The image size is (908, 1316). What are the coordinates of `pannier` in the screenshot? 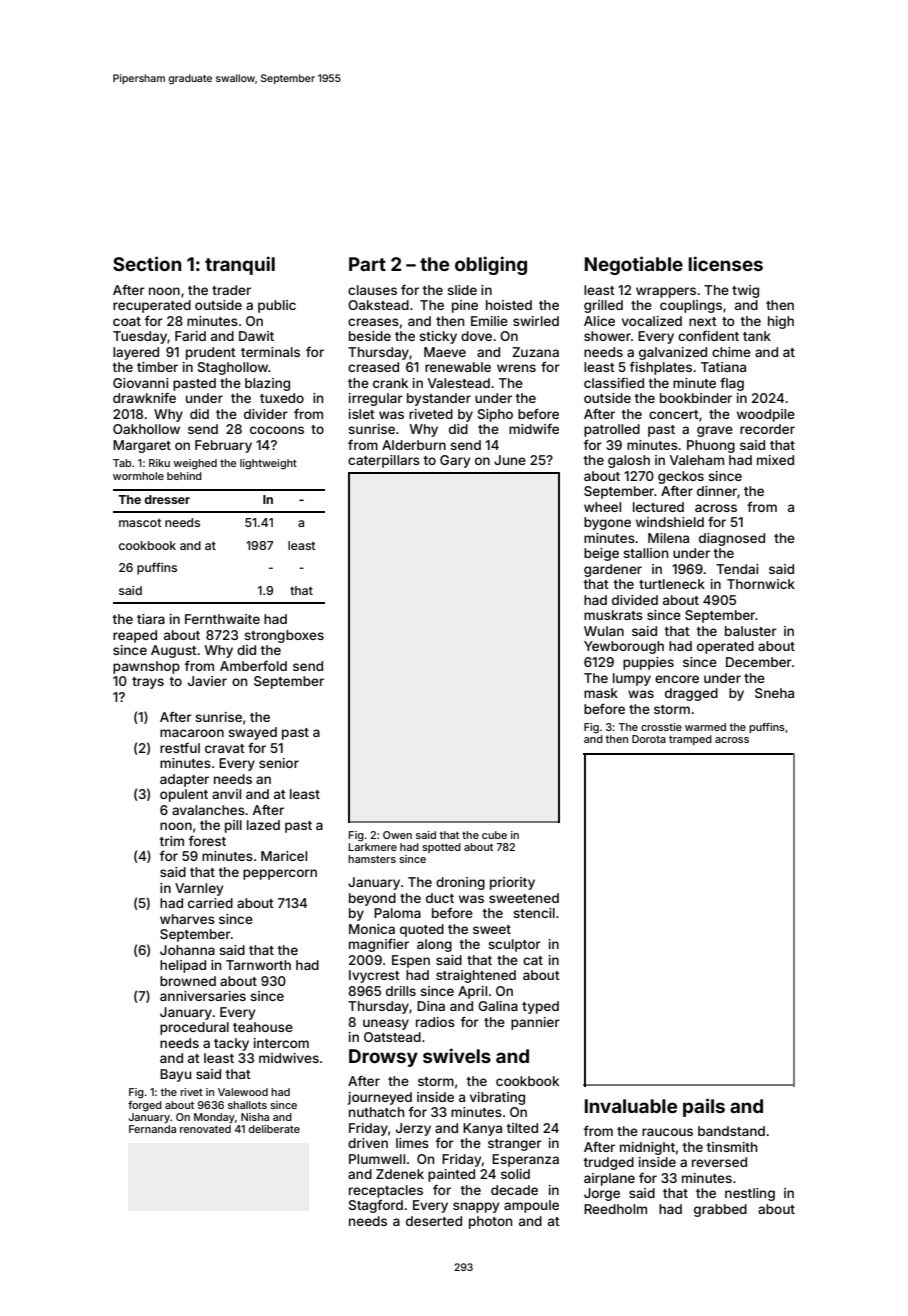 It's located at (535, 1023).
